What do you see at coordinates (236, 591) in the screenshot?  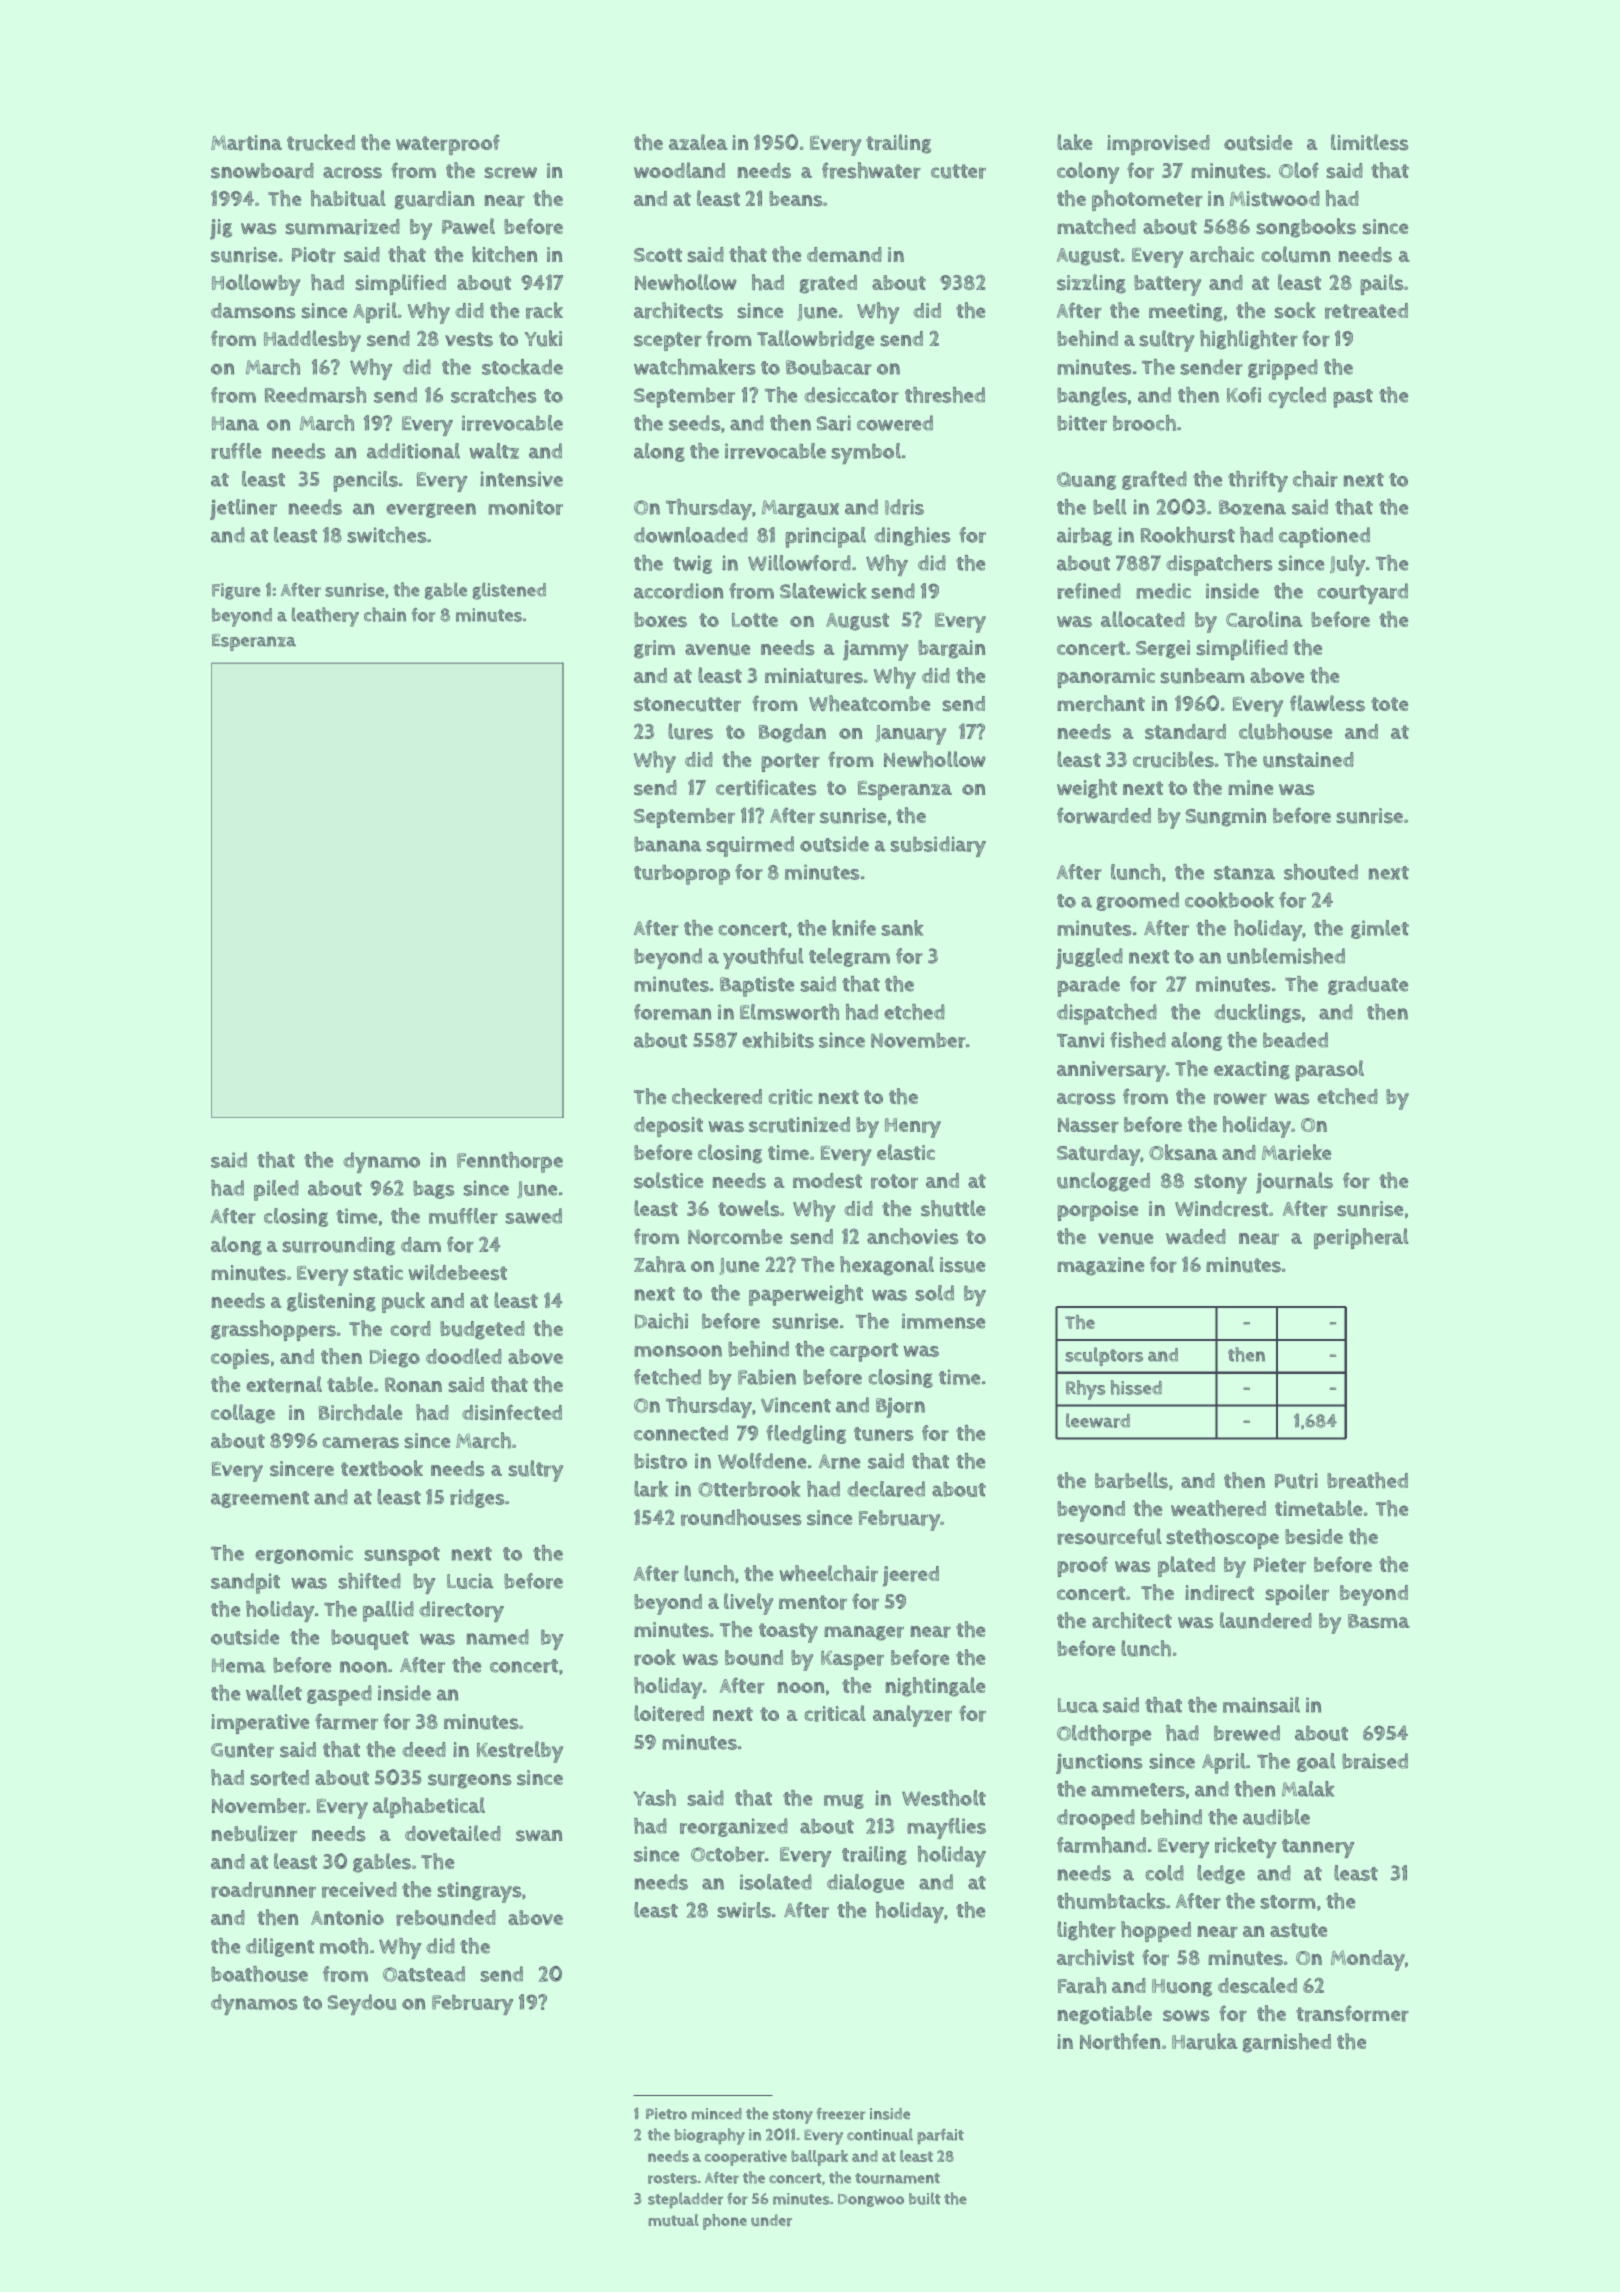 I see `Figure` at bounding box center [236, 591].
